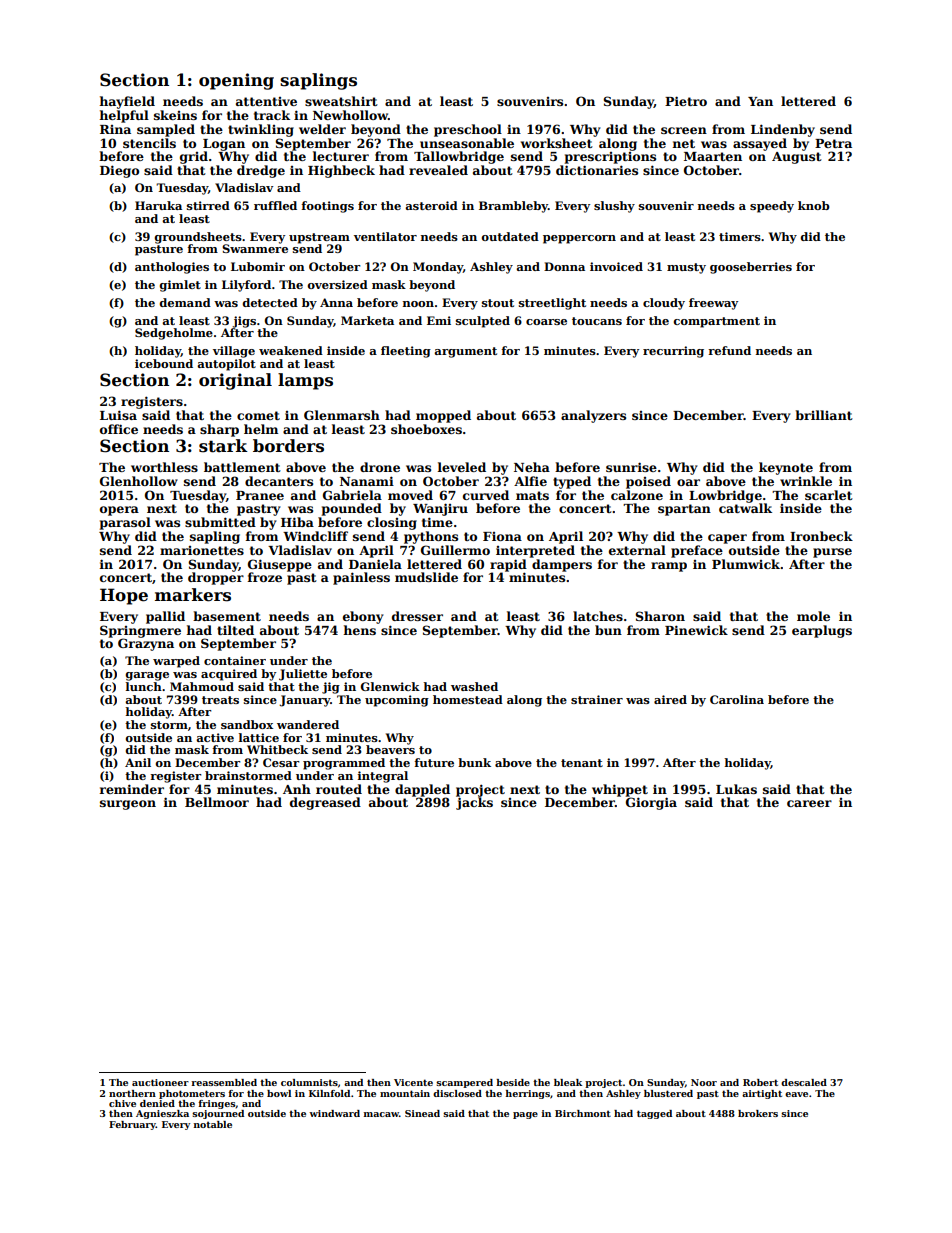  I want to click on Bellmoor, so click(217, 802).
